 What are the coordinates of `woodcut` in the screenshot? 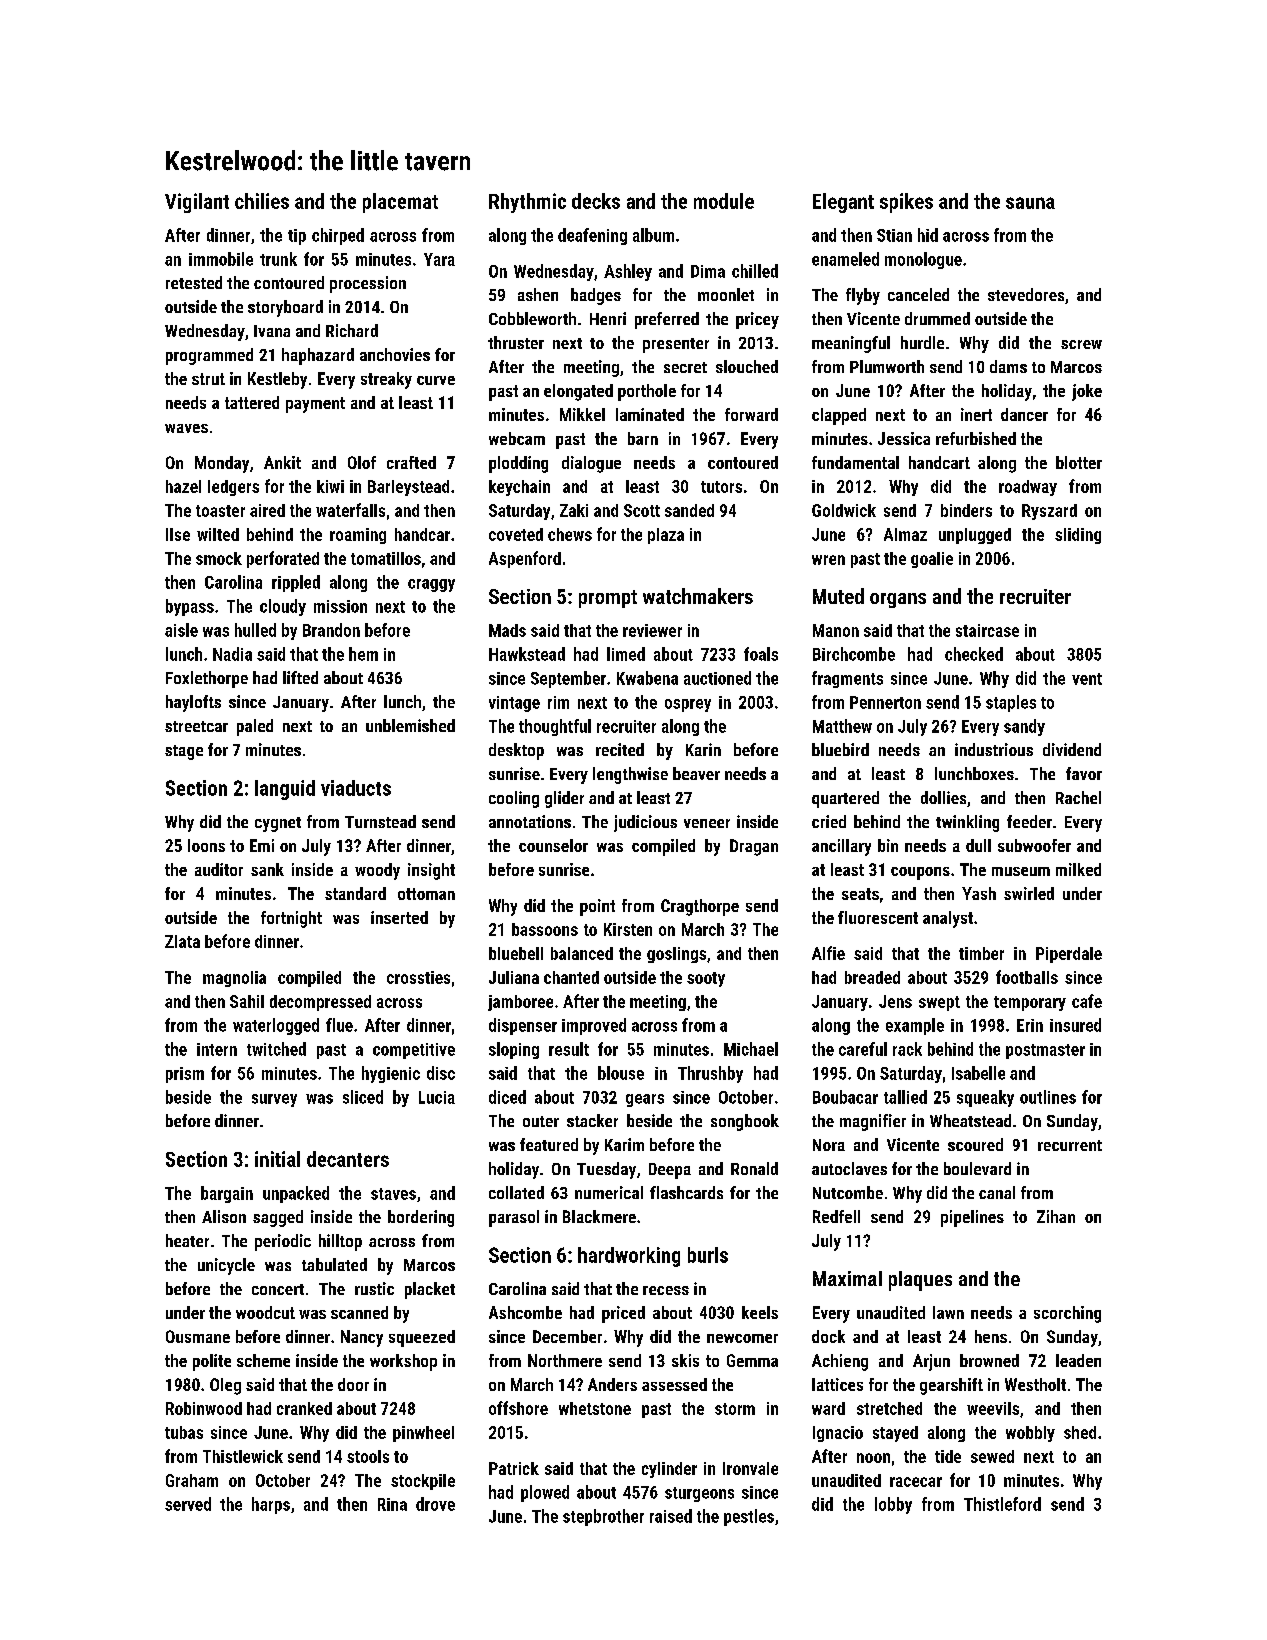 It's located at (265, 1312).
